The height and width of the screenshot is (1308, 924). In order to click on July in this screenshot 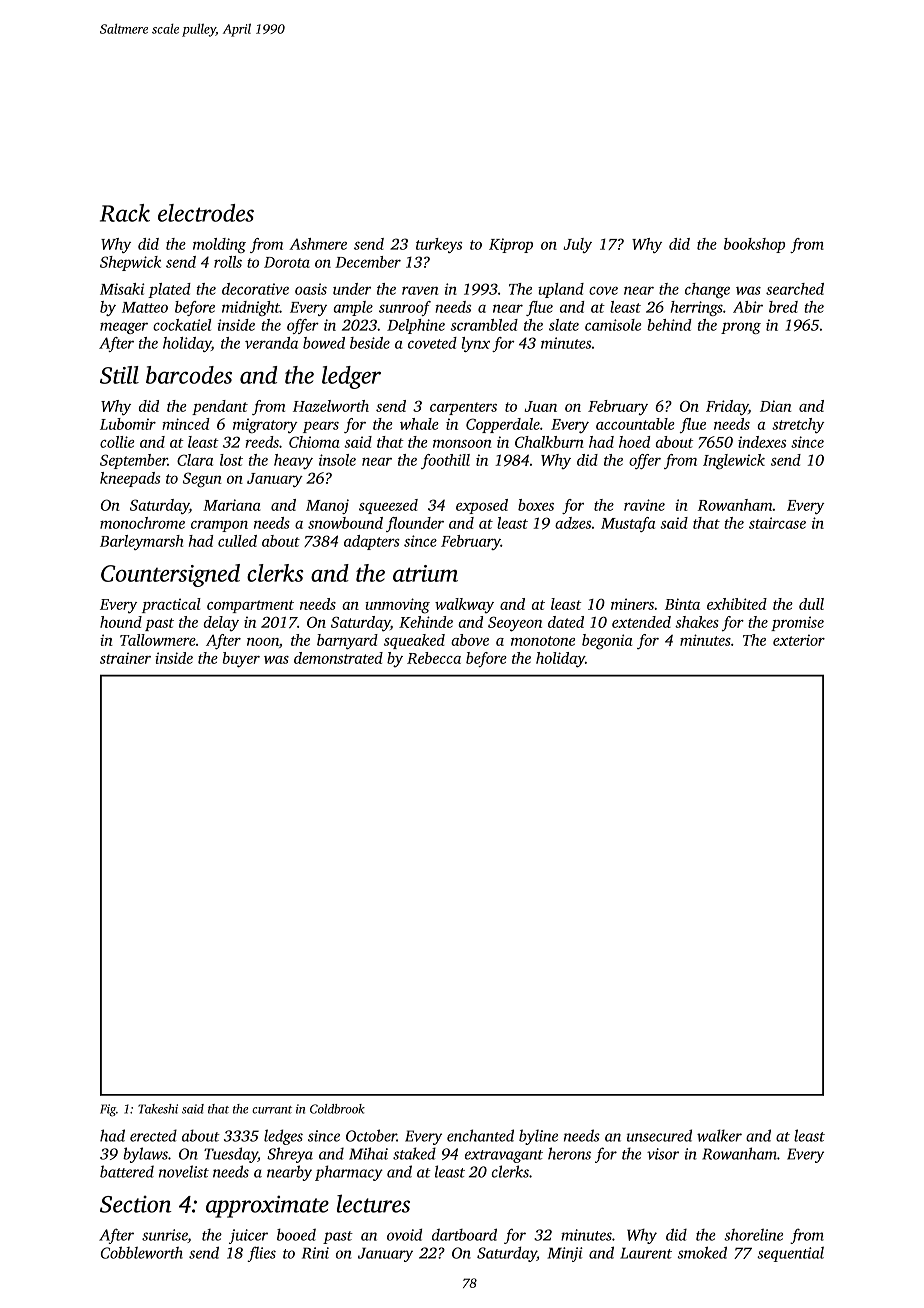, I will do `click(577, 245)`.
